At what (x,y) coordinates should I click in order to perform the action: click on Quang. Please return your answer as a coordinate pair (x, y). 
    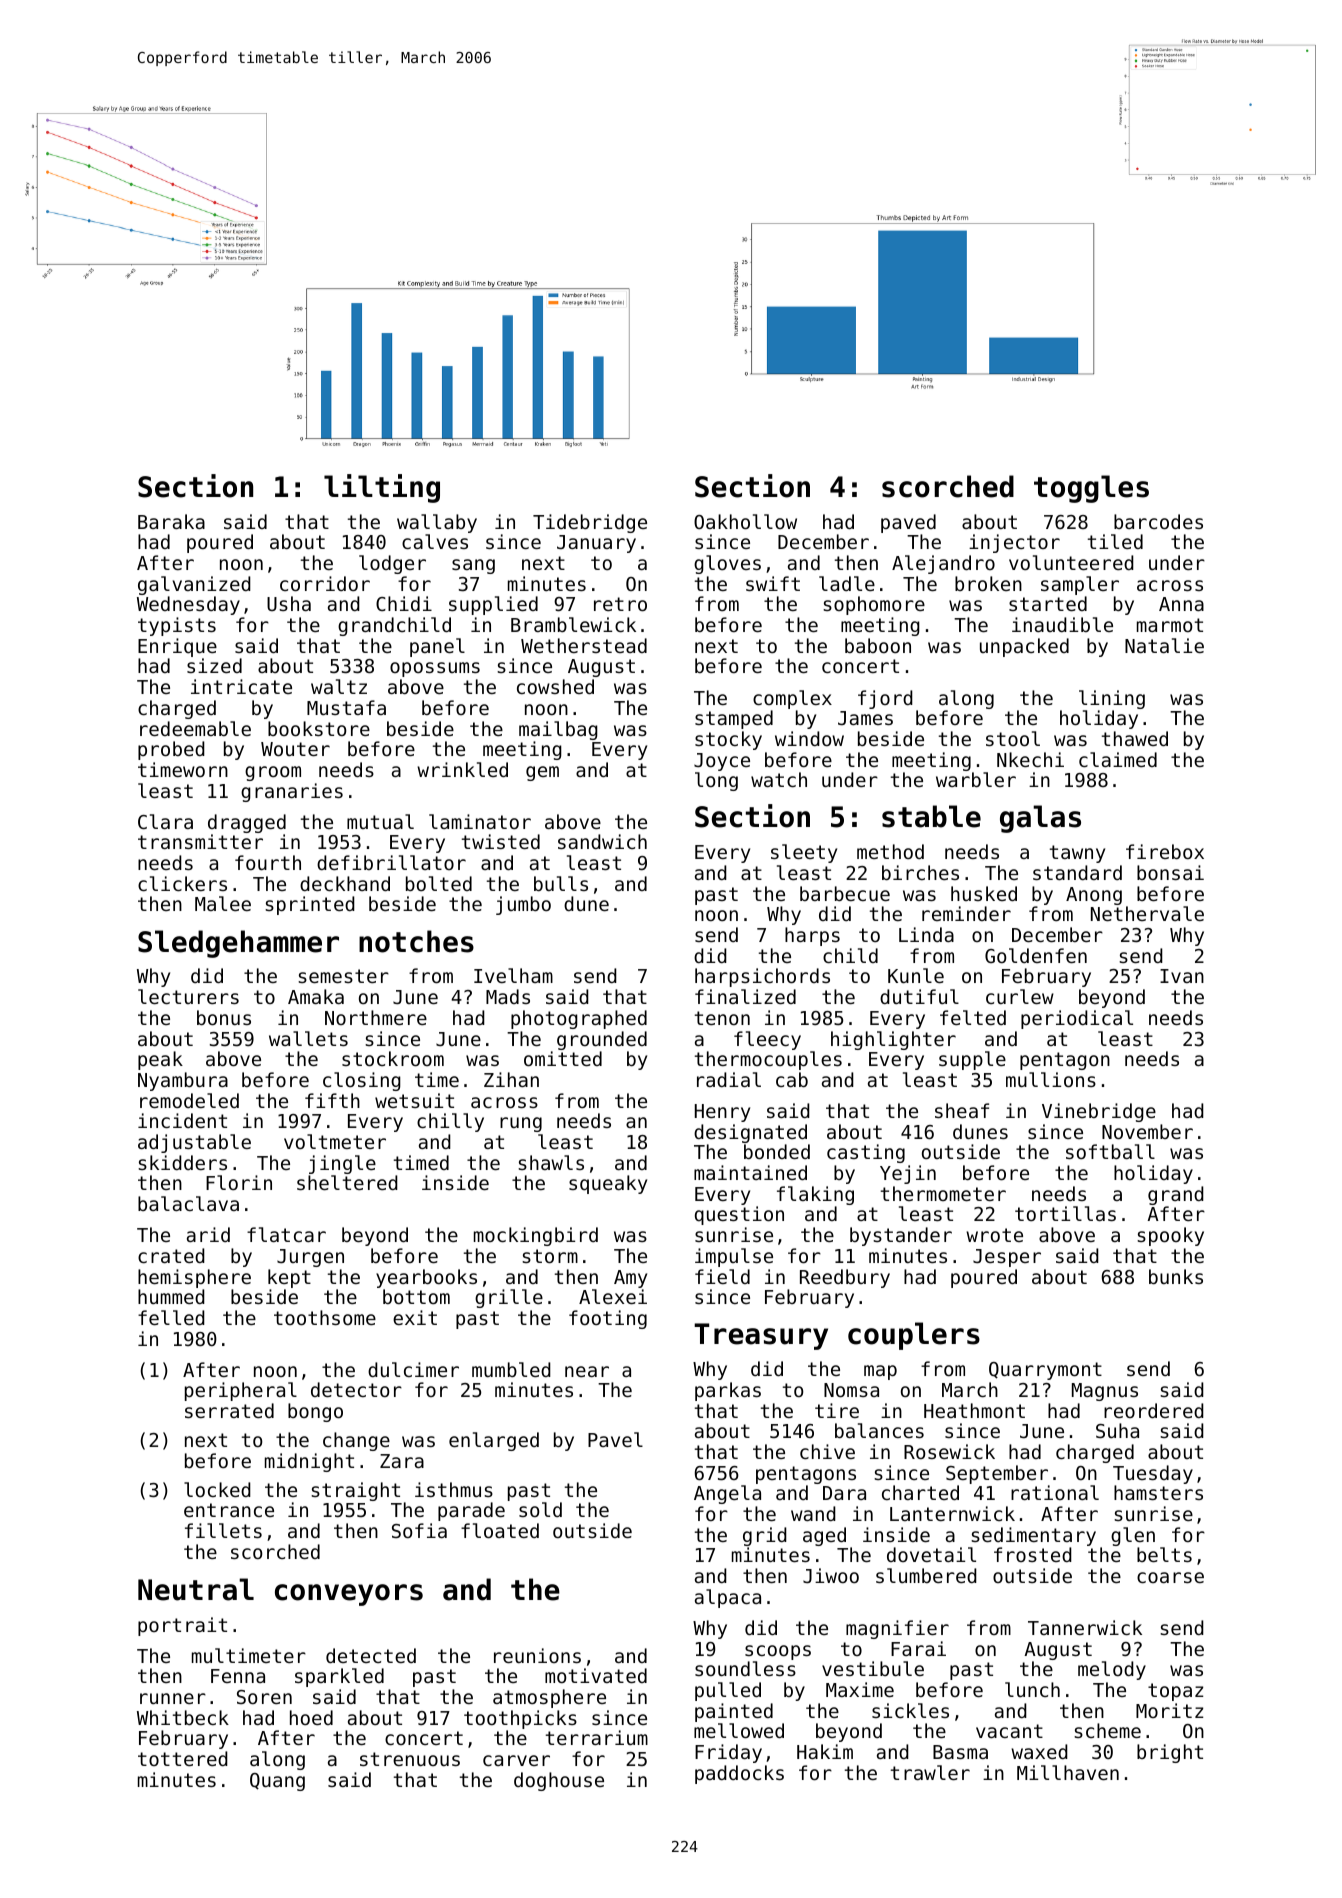
    Looking at the image, I should click on (277, 1782).
